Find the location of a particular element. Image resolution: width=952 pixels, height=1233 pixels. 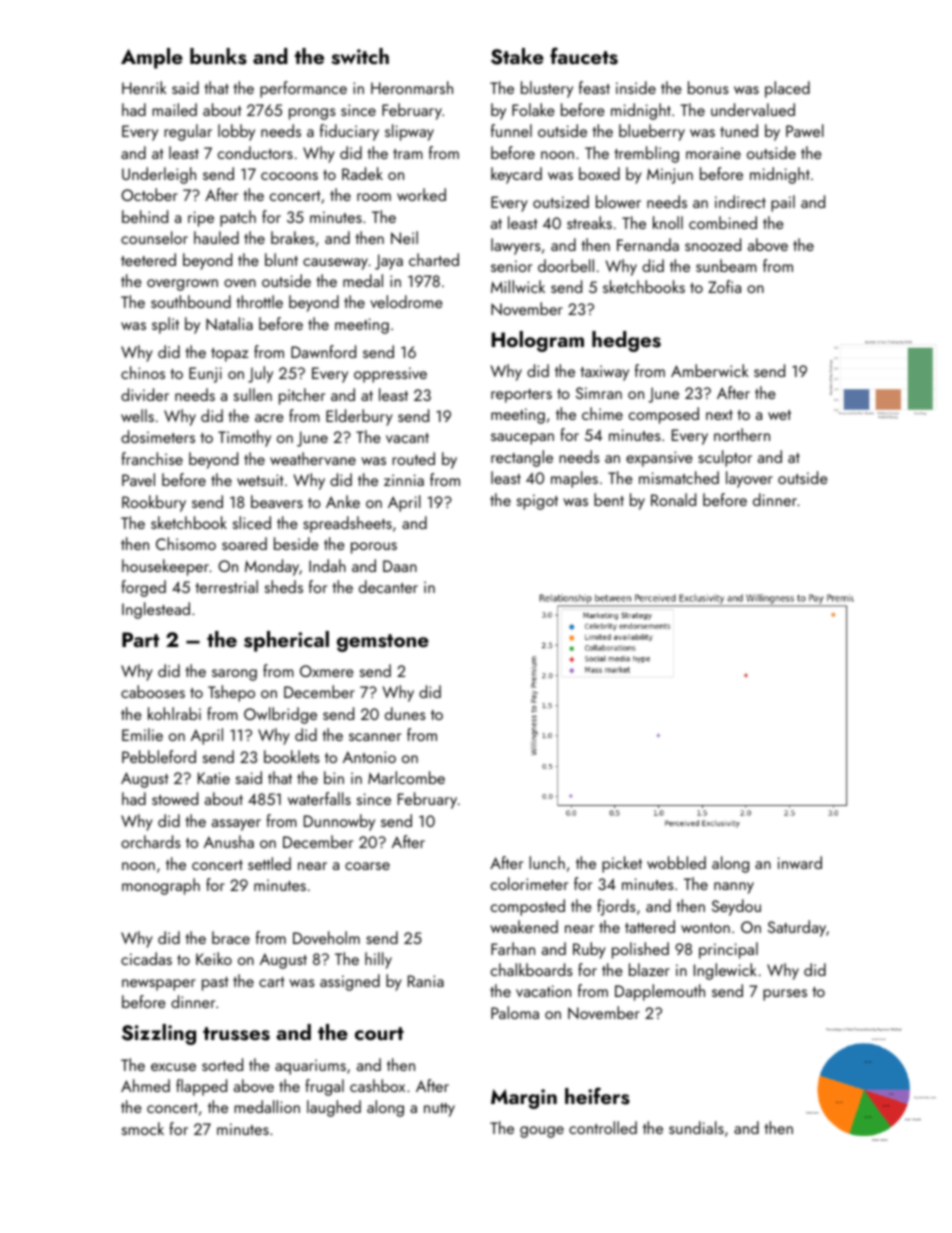

Part is located at coordinates (140, 639).
